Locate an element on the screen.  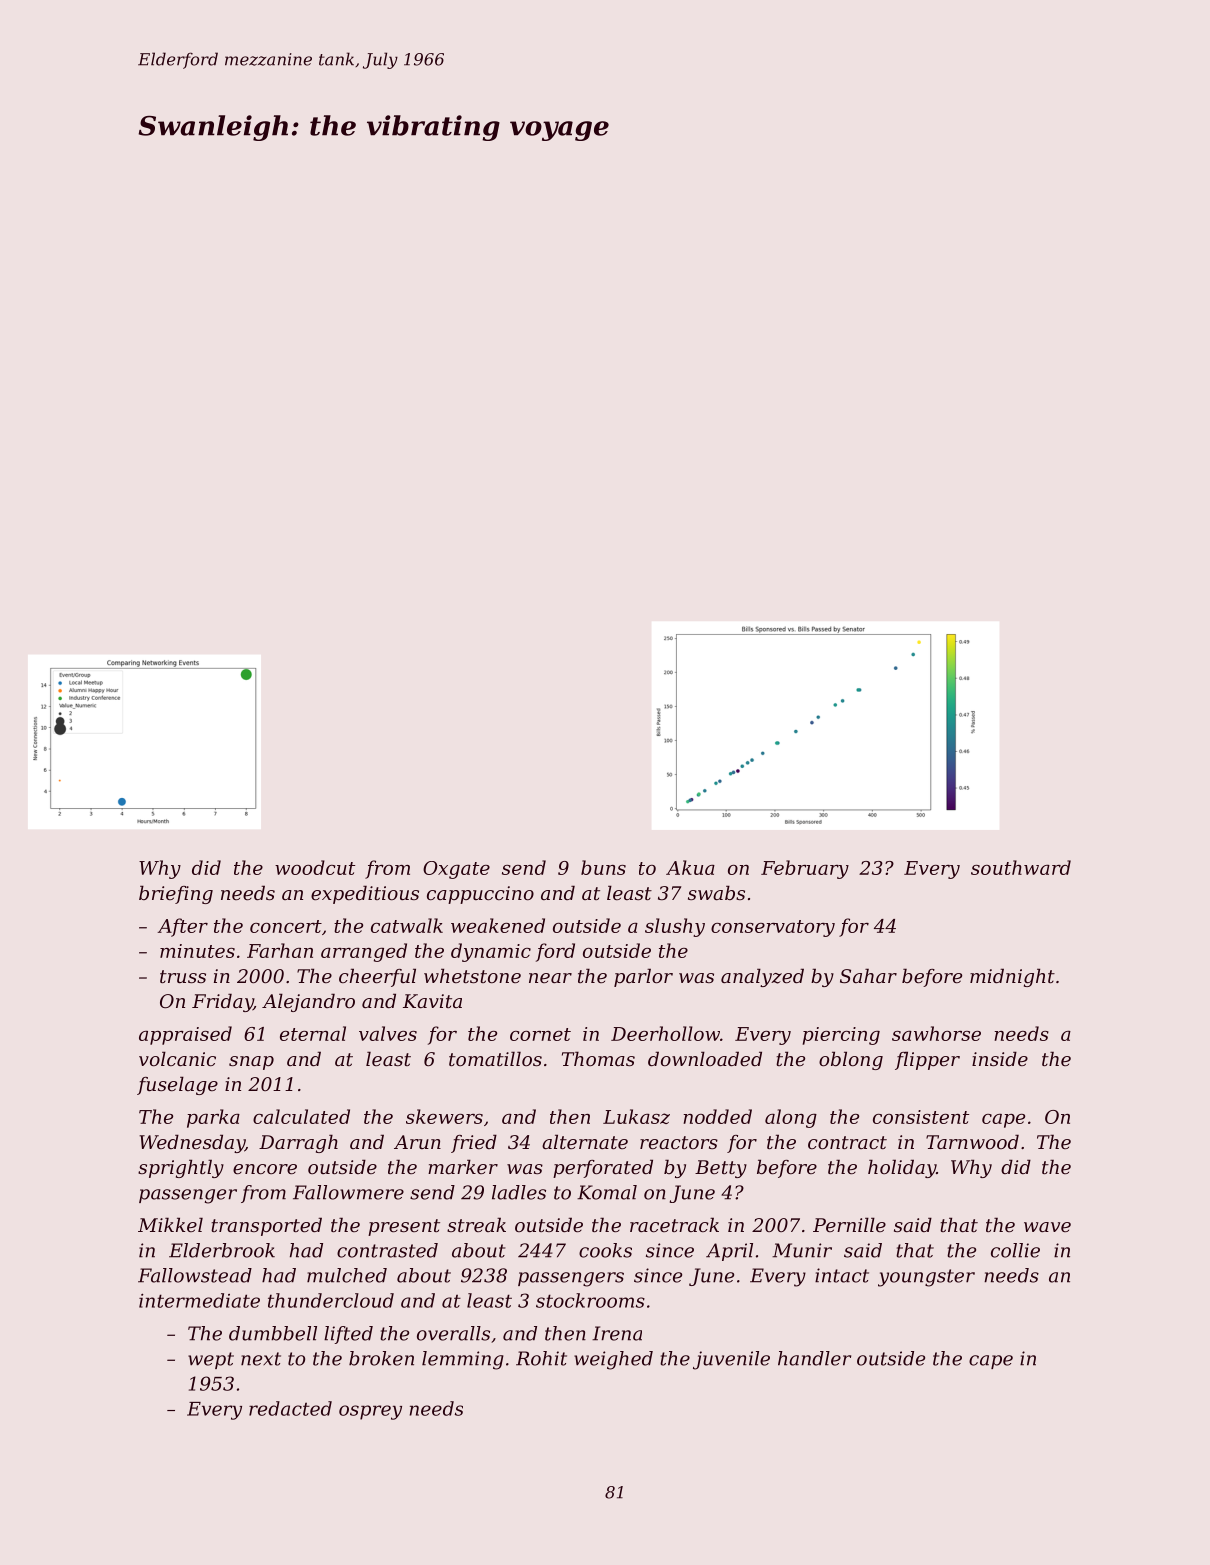
woodcut is located at coordinates (315, 867).
